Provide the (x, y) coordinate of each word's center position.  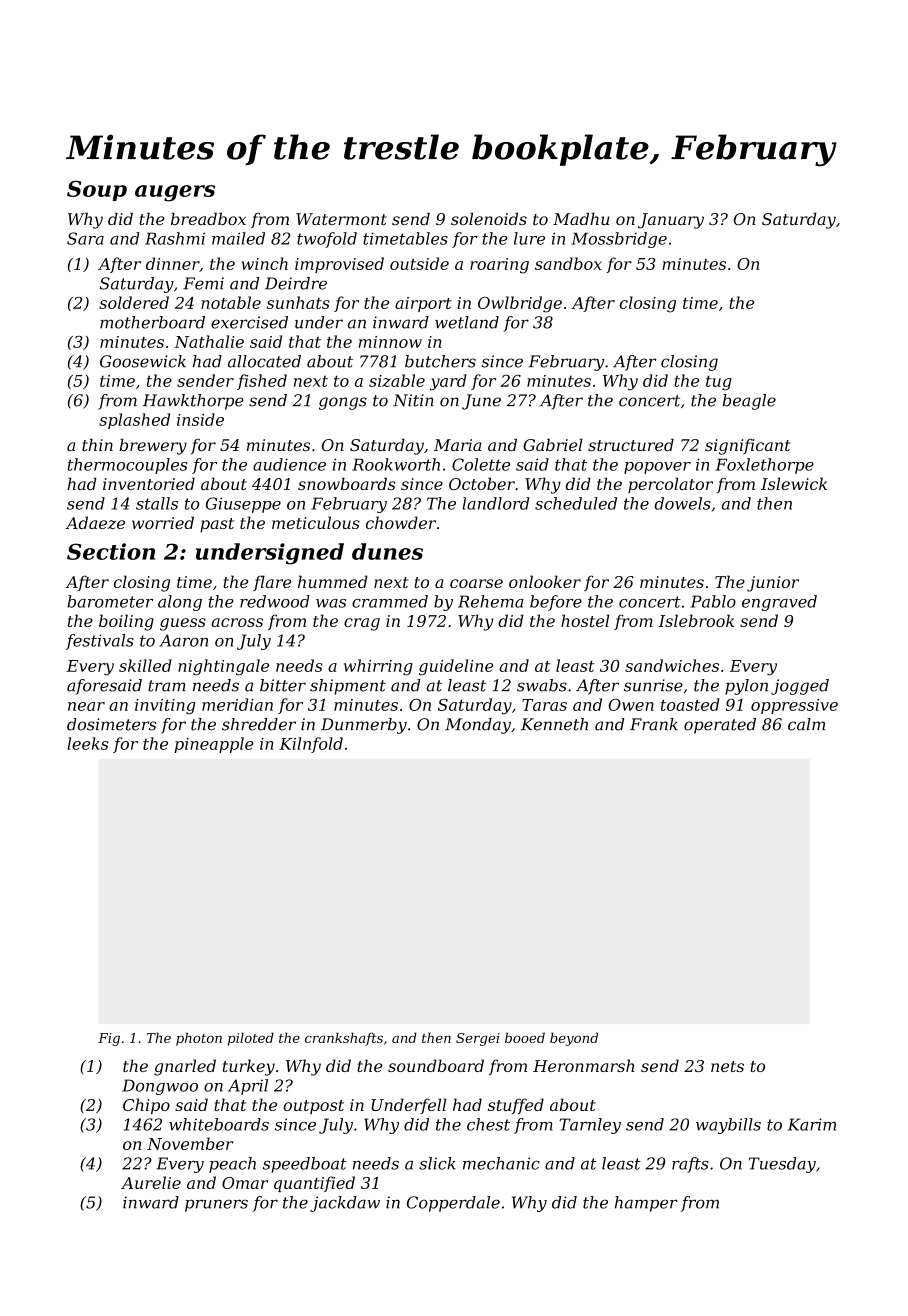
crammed (390, 601)
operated (720, 726)
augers (175, 193)
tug (719, 383)
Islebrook (696, 620)
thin (97, 445)
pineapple (214, 745)
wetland (467, 322)
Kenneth (554, 724)
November (190, 1143)
